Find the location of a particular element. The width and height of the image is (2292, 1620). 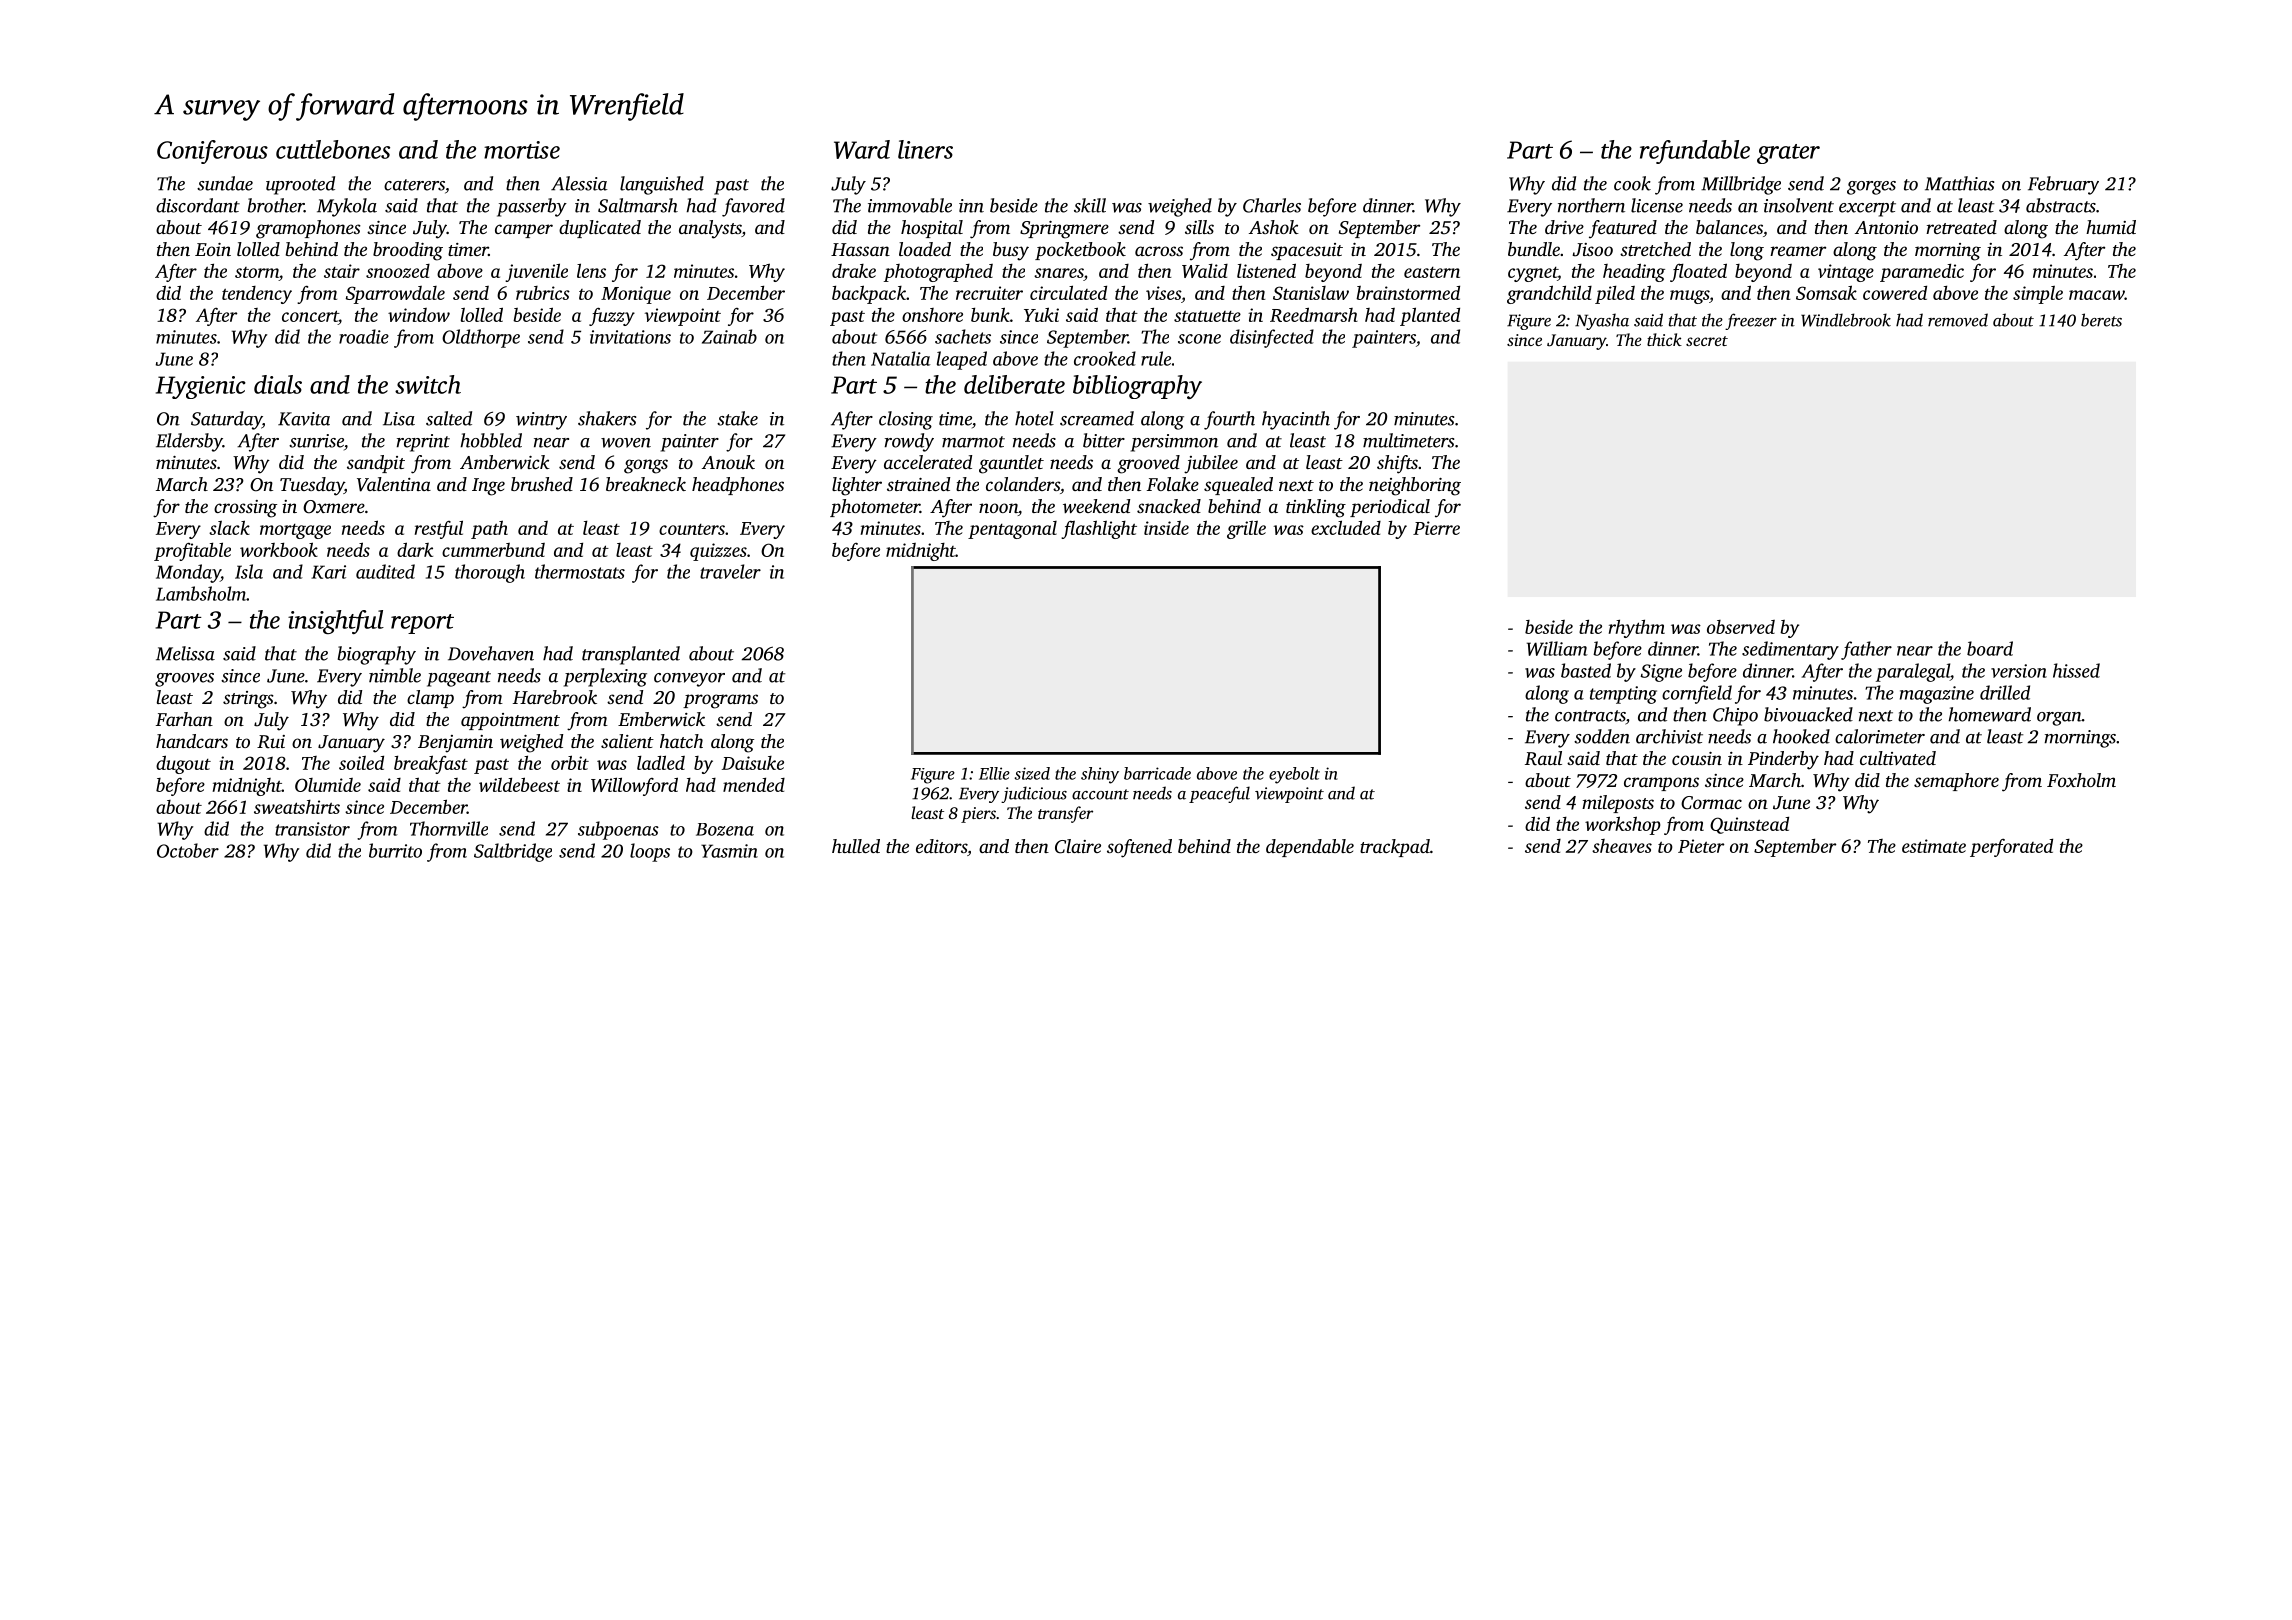

Raul is located at coordinates (1543, 758).
